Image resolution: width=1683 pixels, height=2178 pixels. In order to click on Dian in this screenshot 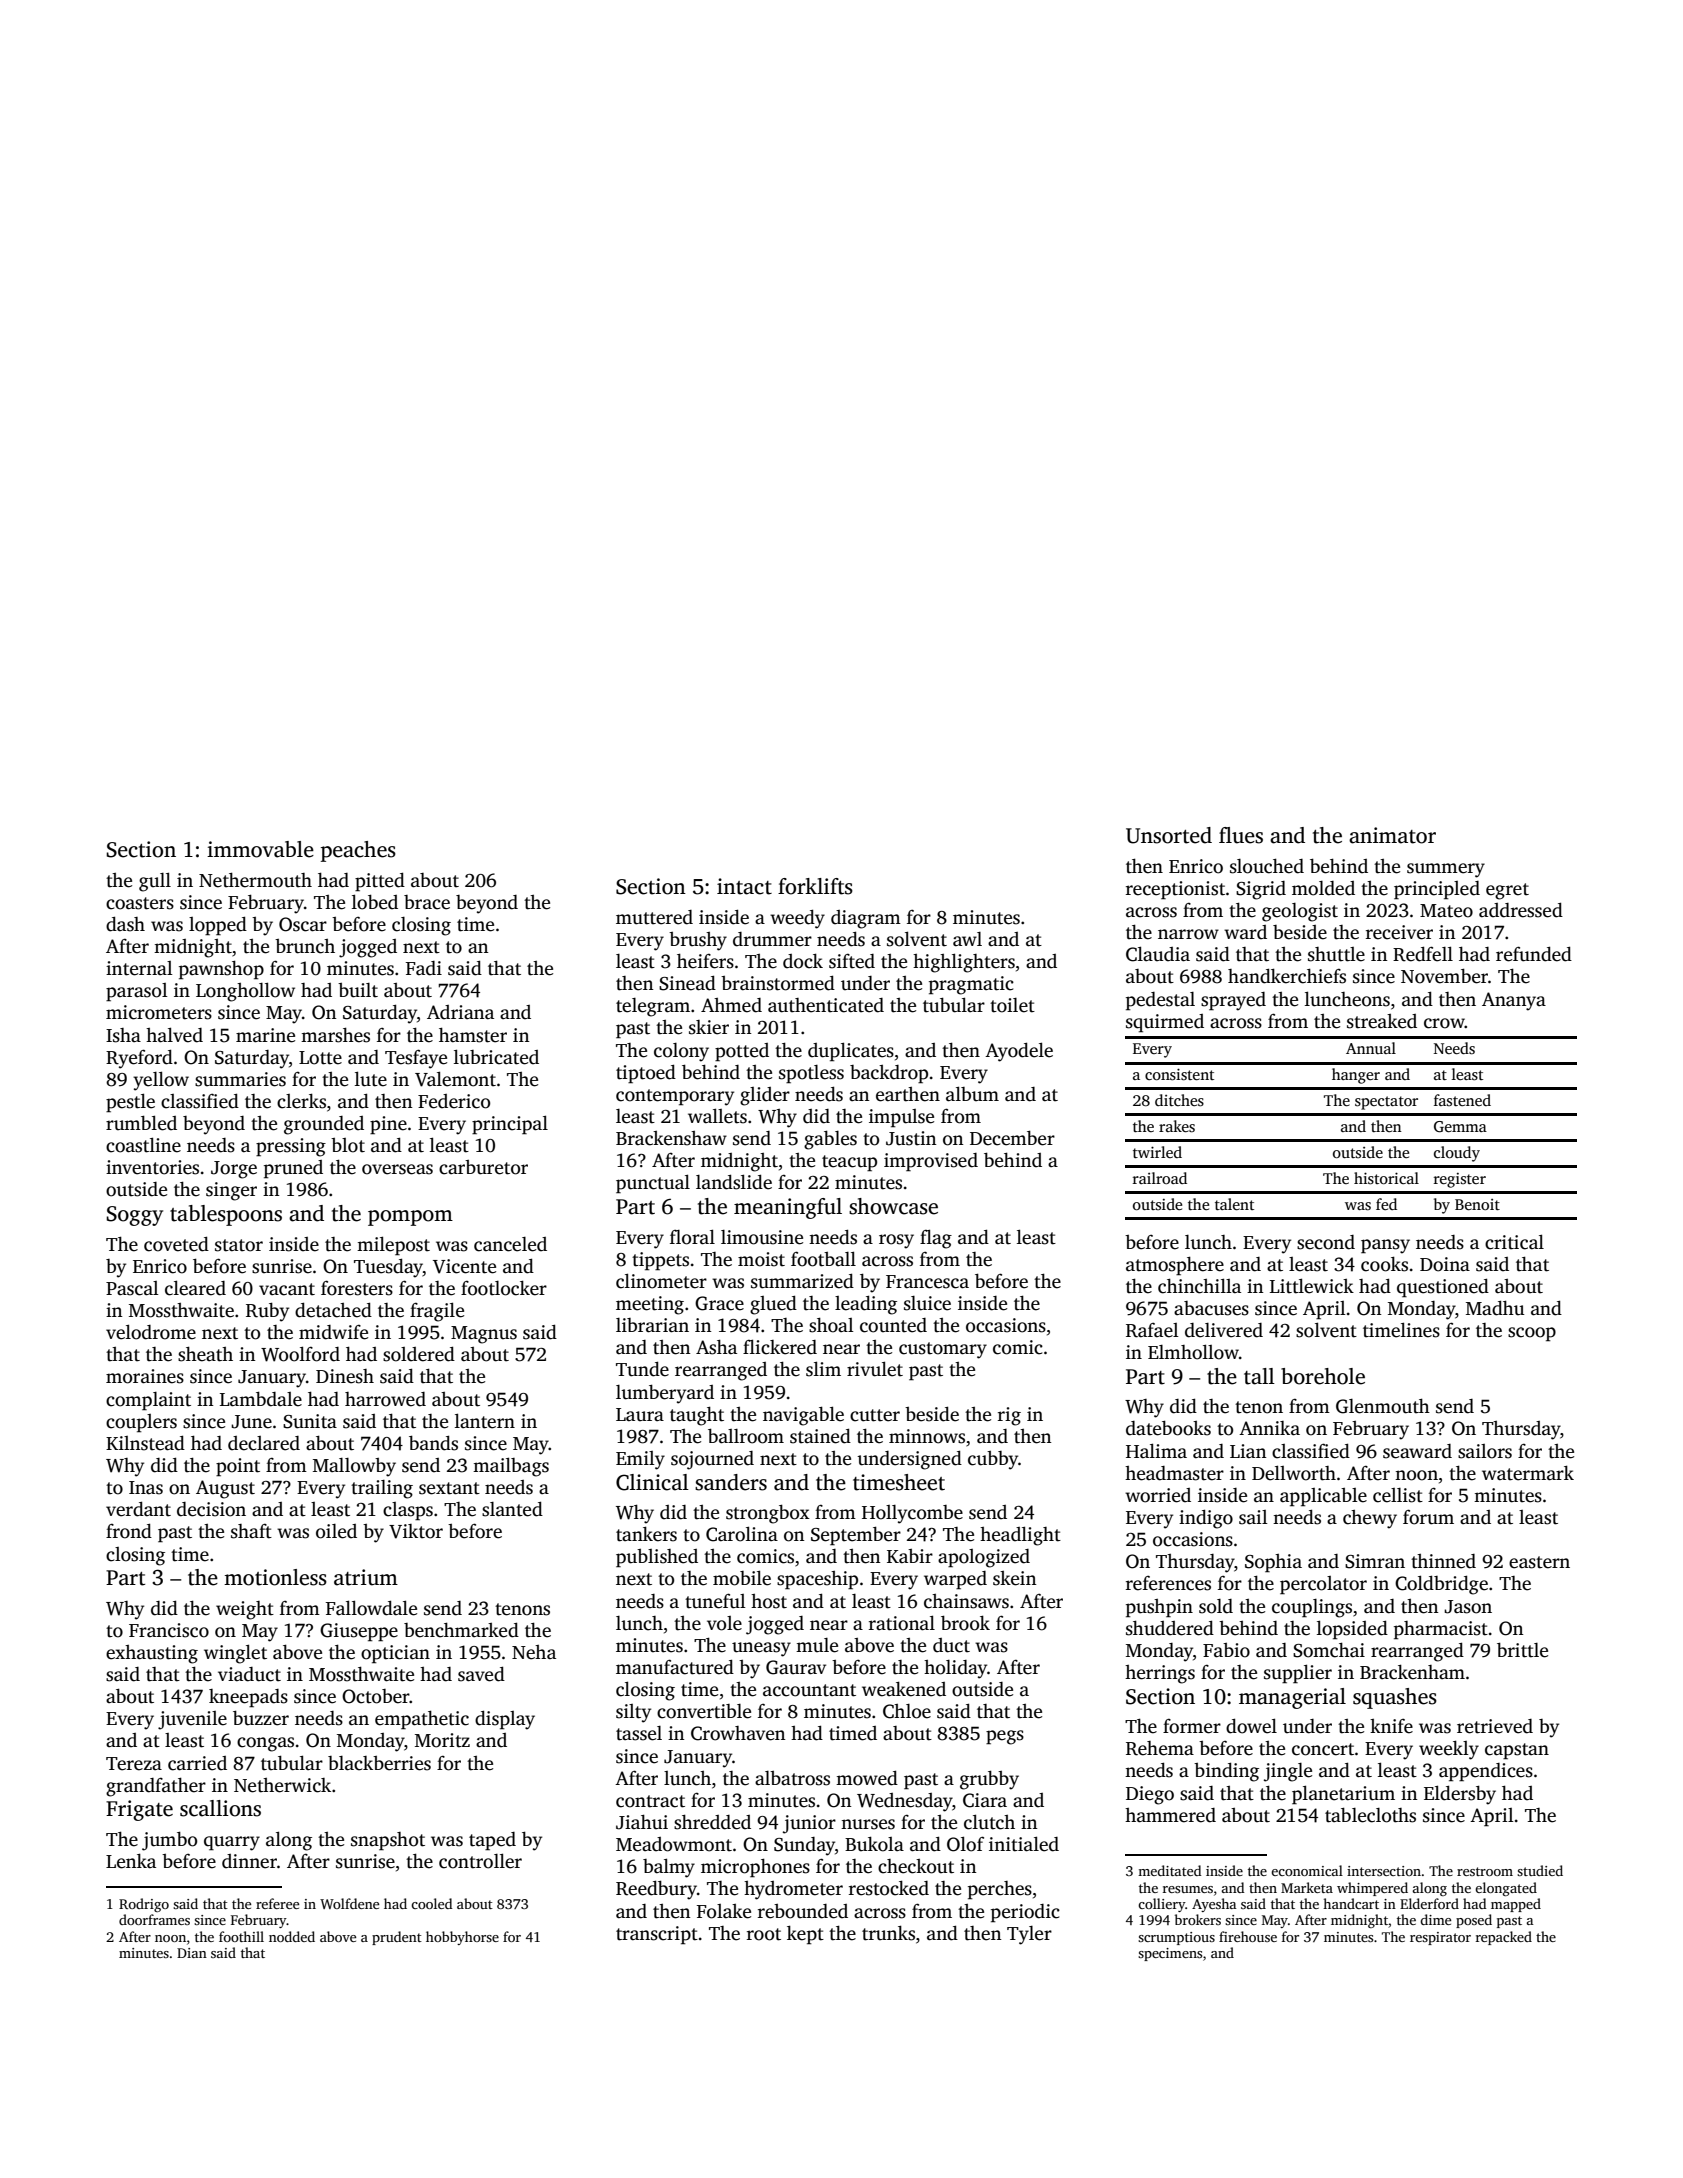, I will do `click(192, 1953)`.
